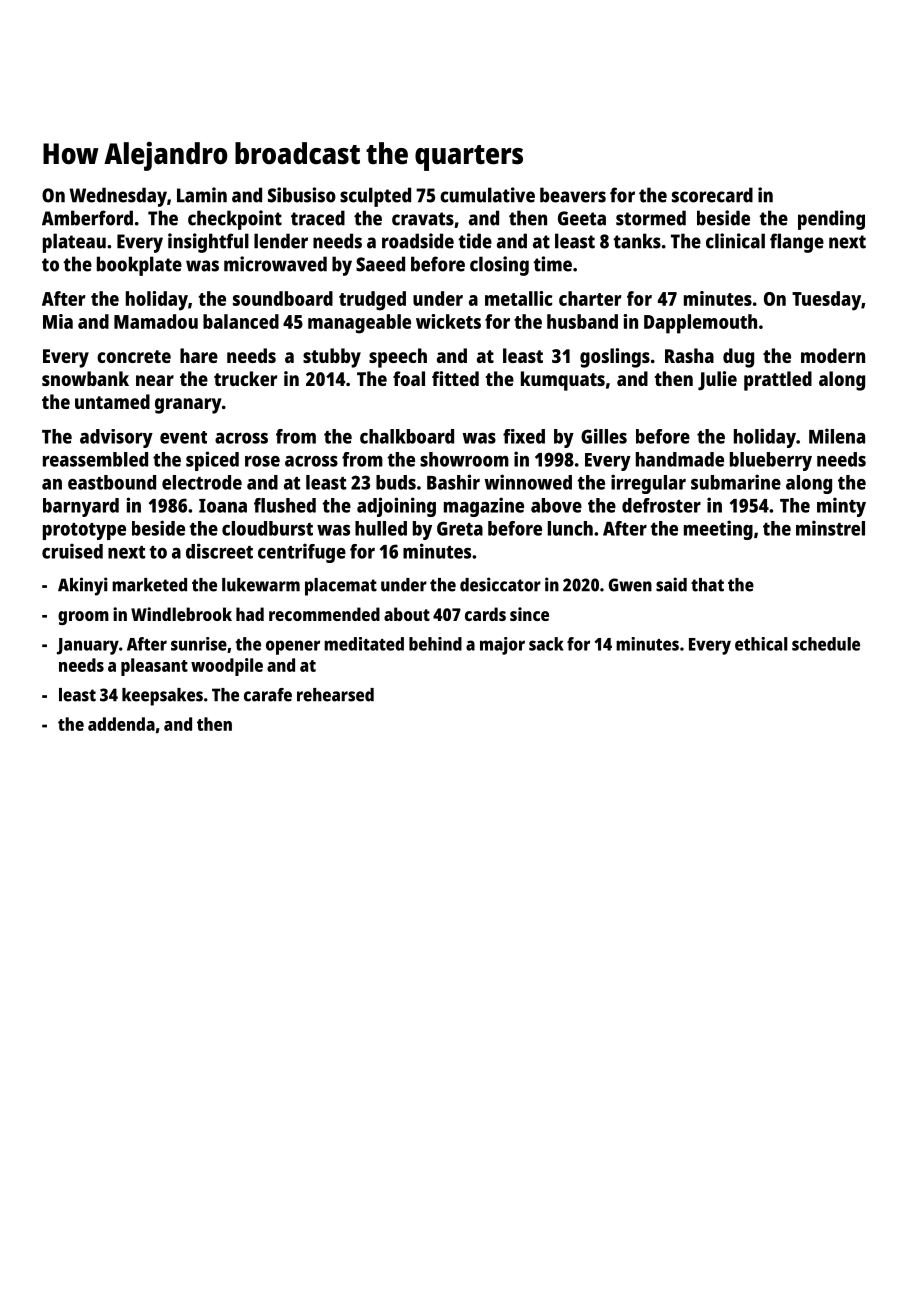  I want to click on placemat, so click(341, 587).
